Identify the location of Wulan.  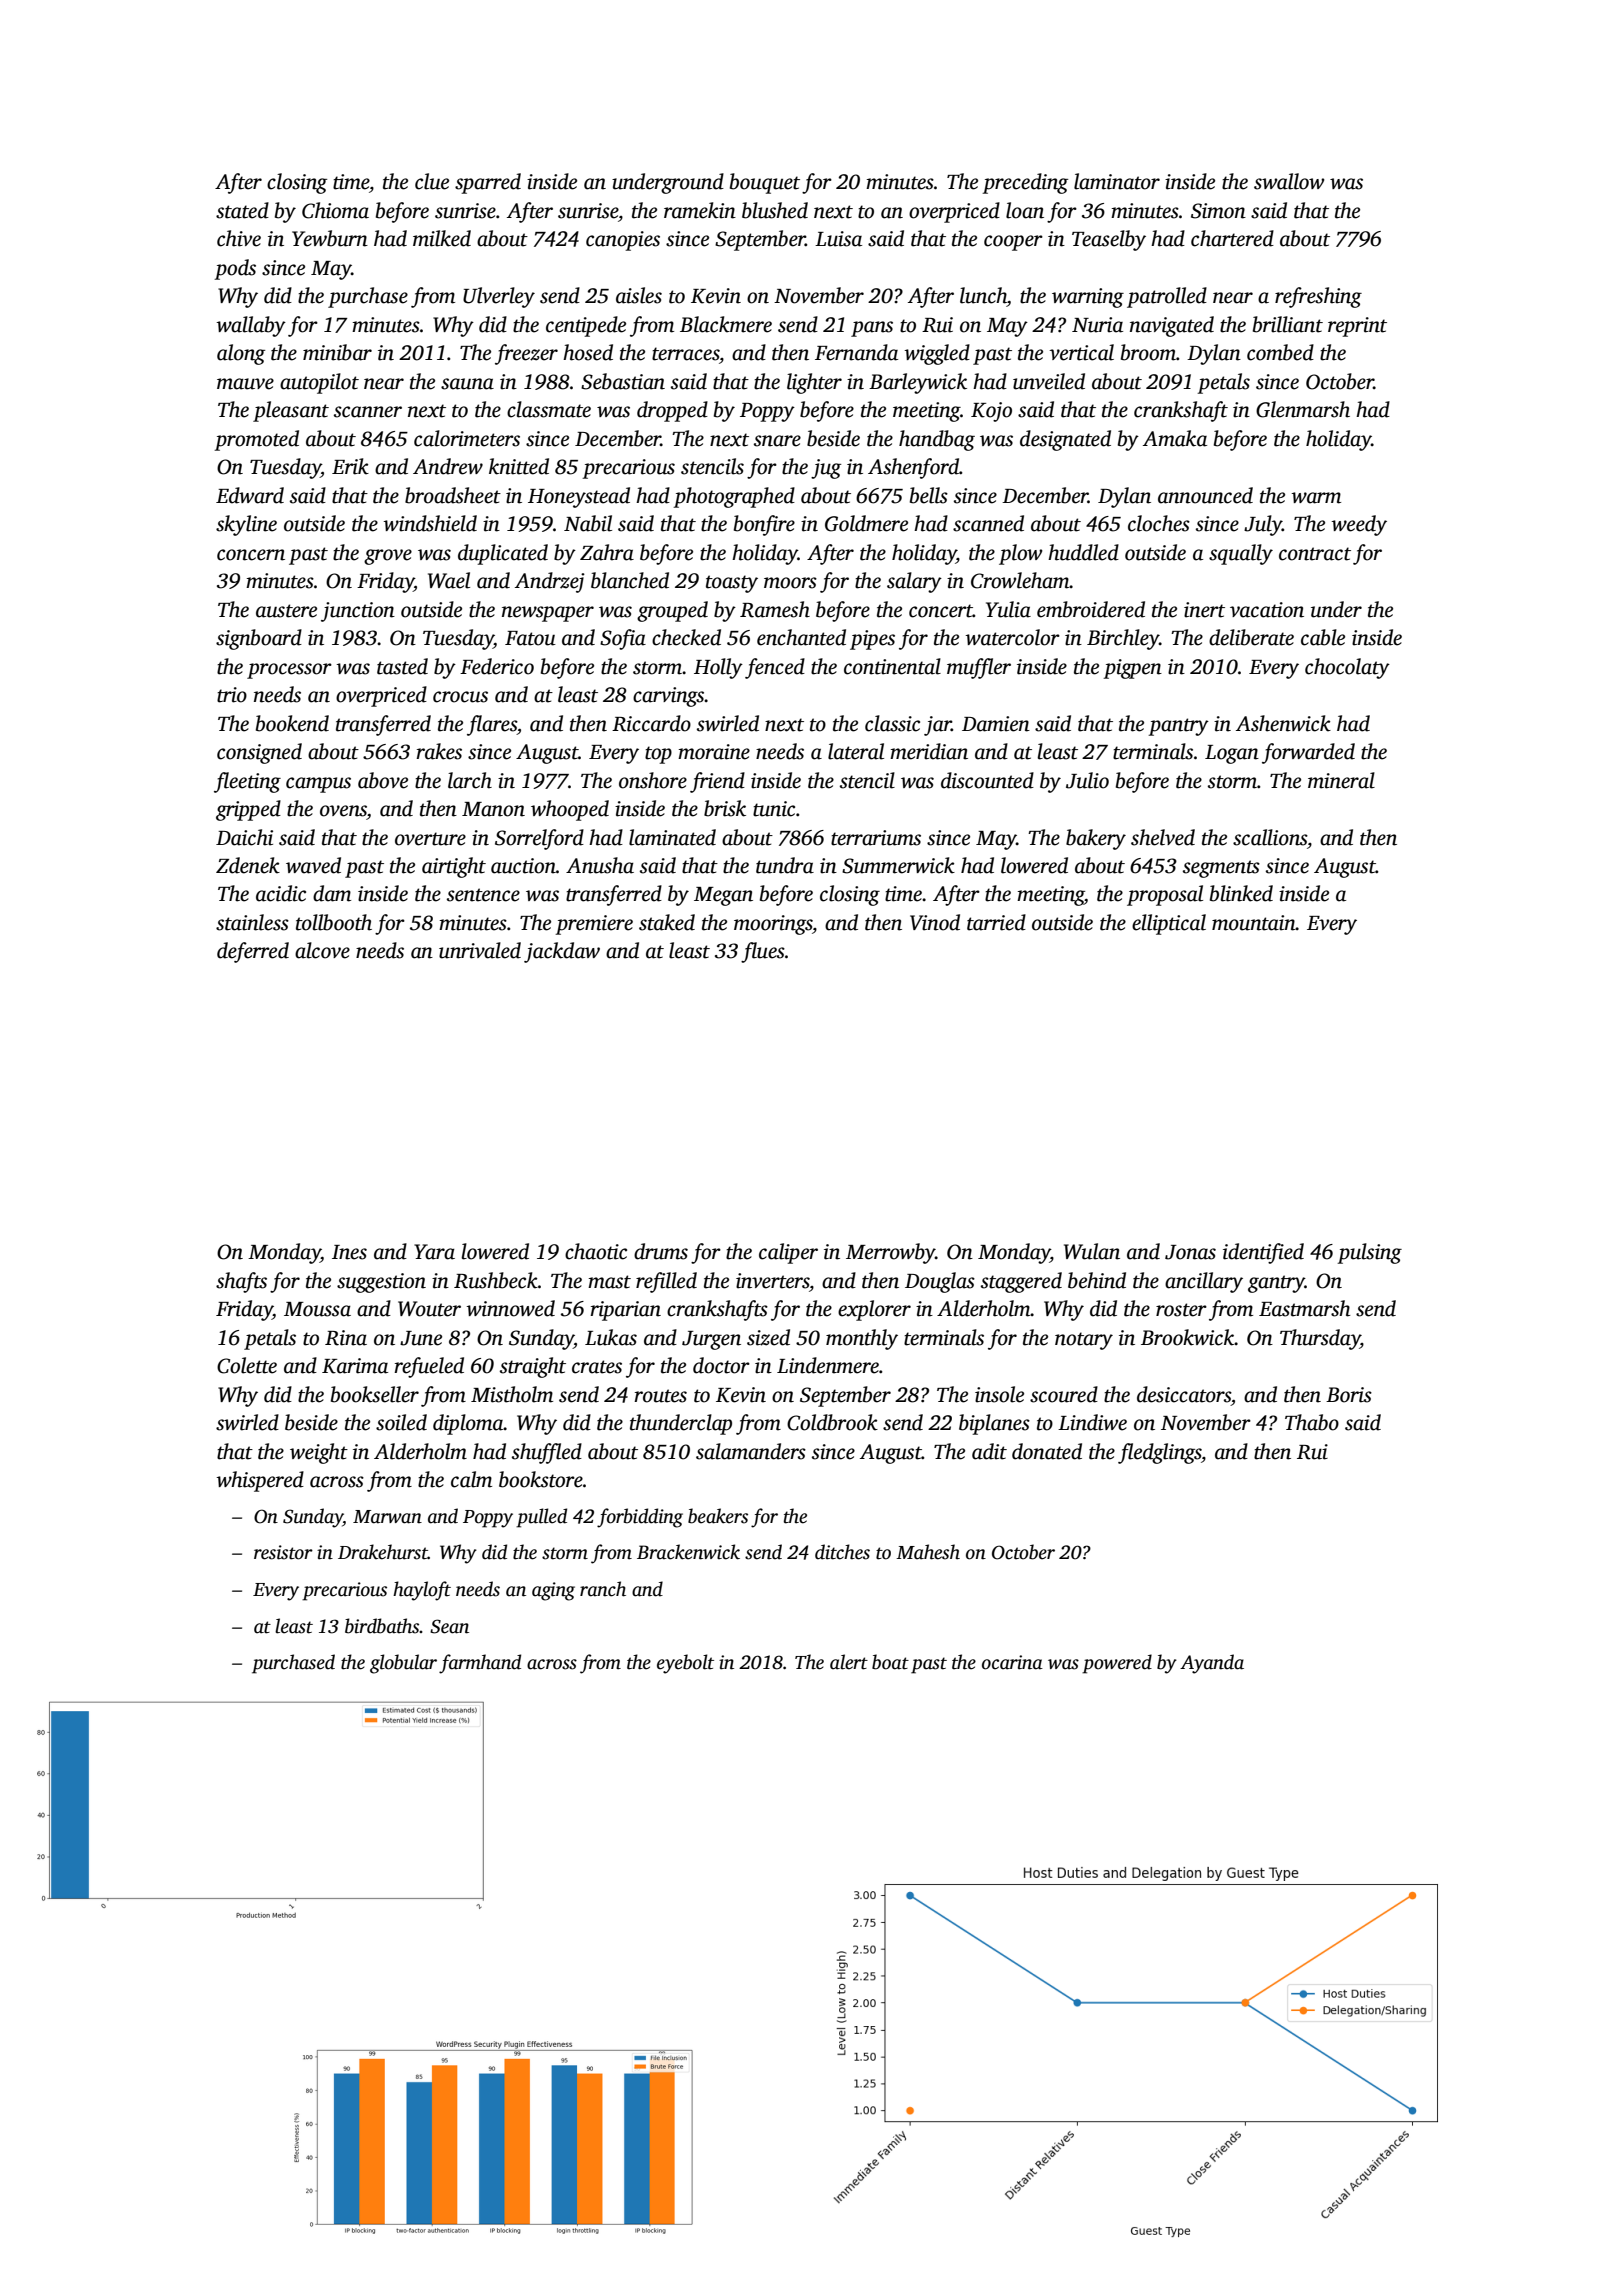
(1092, 1251).
